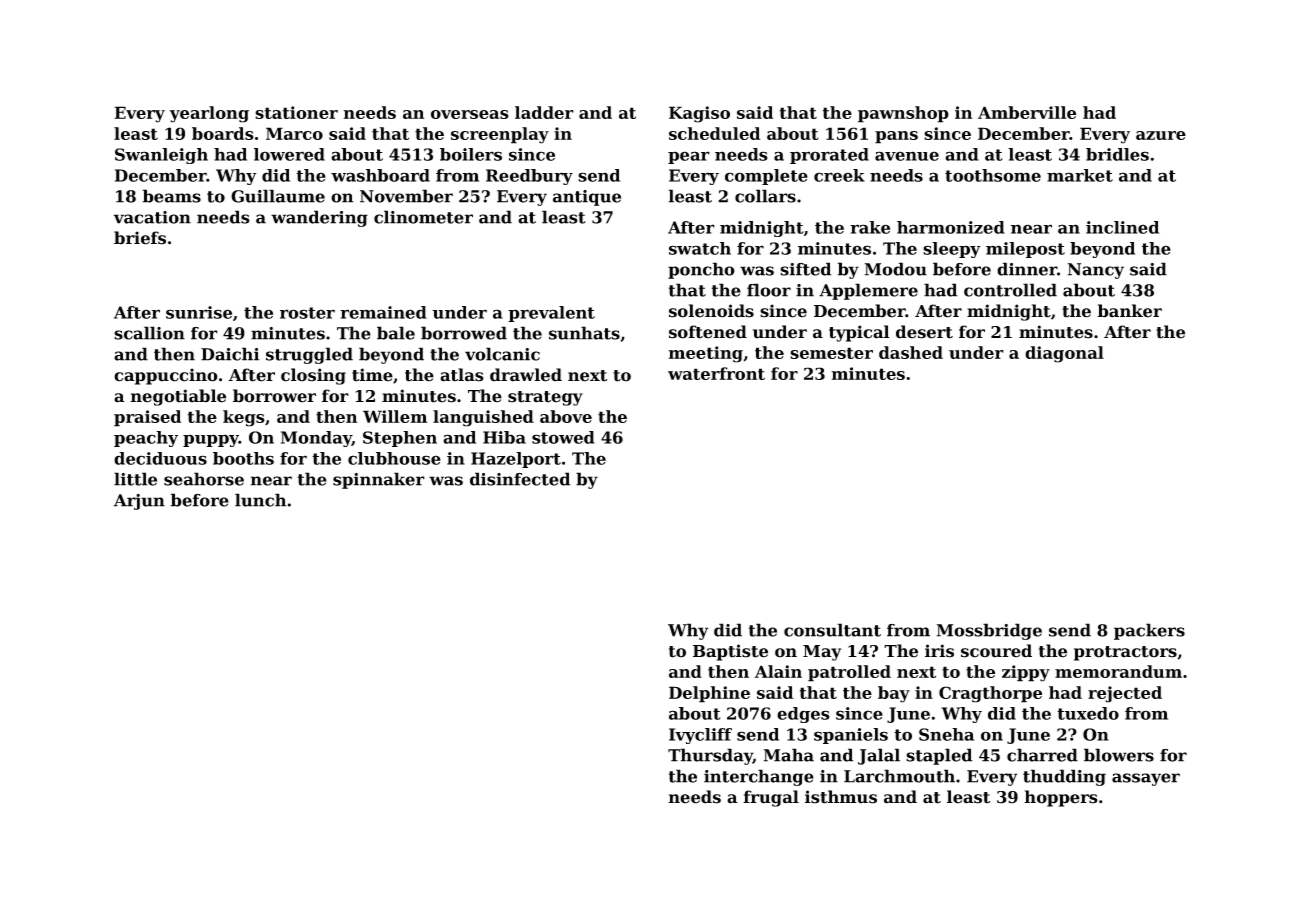 Image resolution: width=1308 pixels, height=924 pixels. I want to click on swatch, so click(700, 248).
